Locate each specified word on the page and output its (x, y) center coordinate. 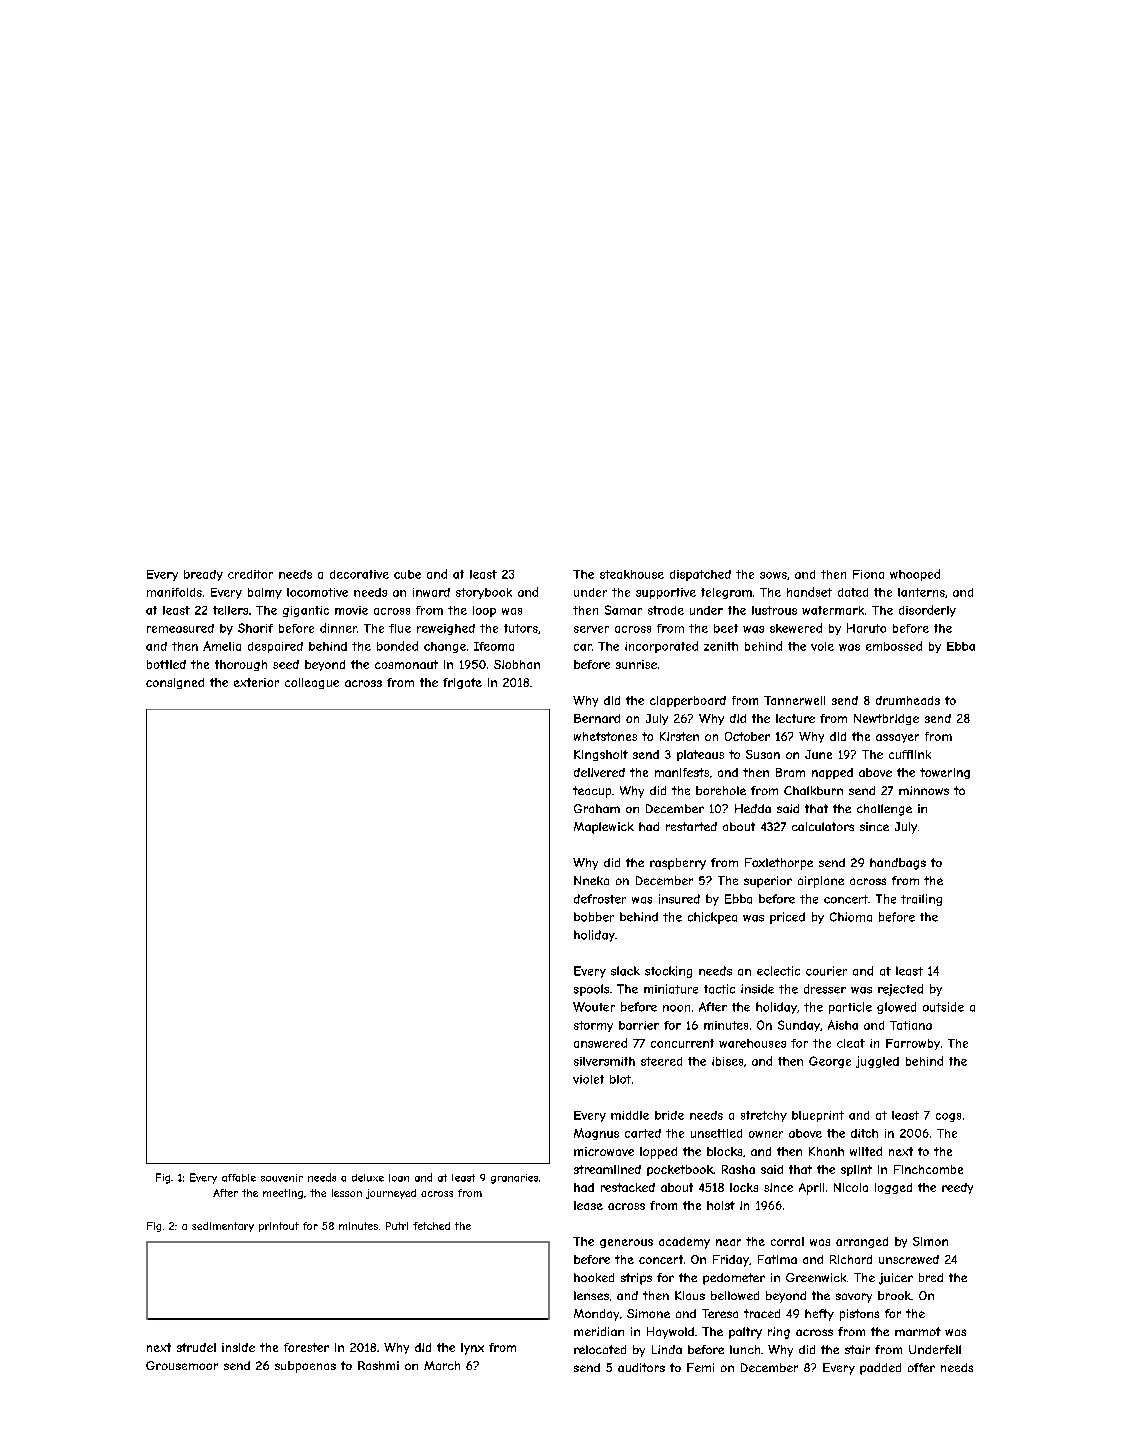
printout (279, 1227)
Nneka (591, 880)
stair (857, 1349)
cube (407, 574)
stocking (668, 972)
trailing (921, 900)
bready (203, 575)
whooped (915, 575)
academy (684, 1243)
